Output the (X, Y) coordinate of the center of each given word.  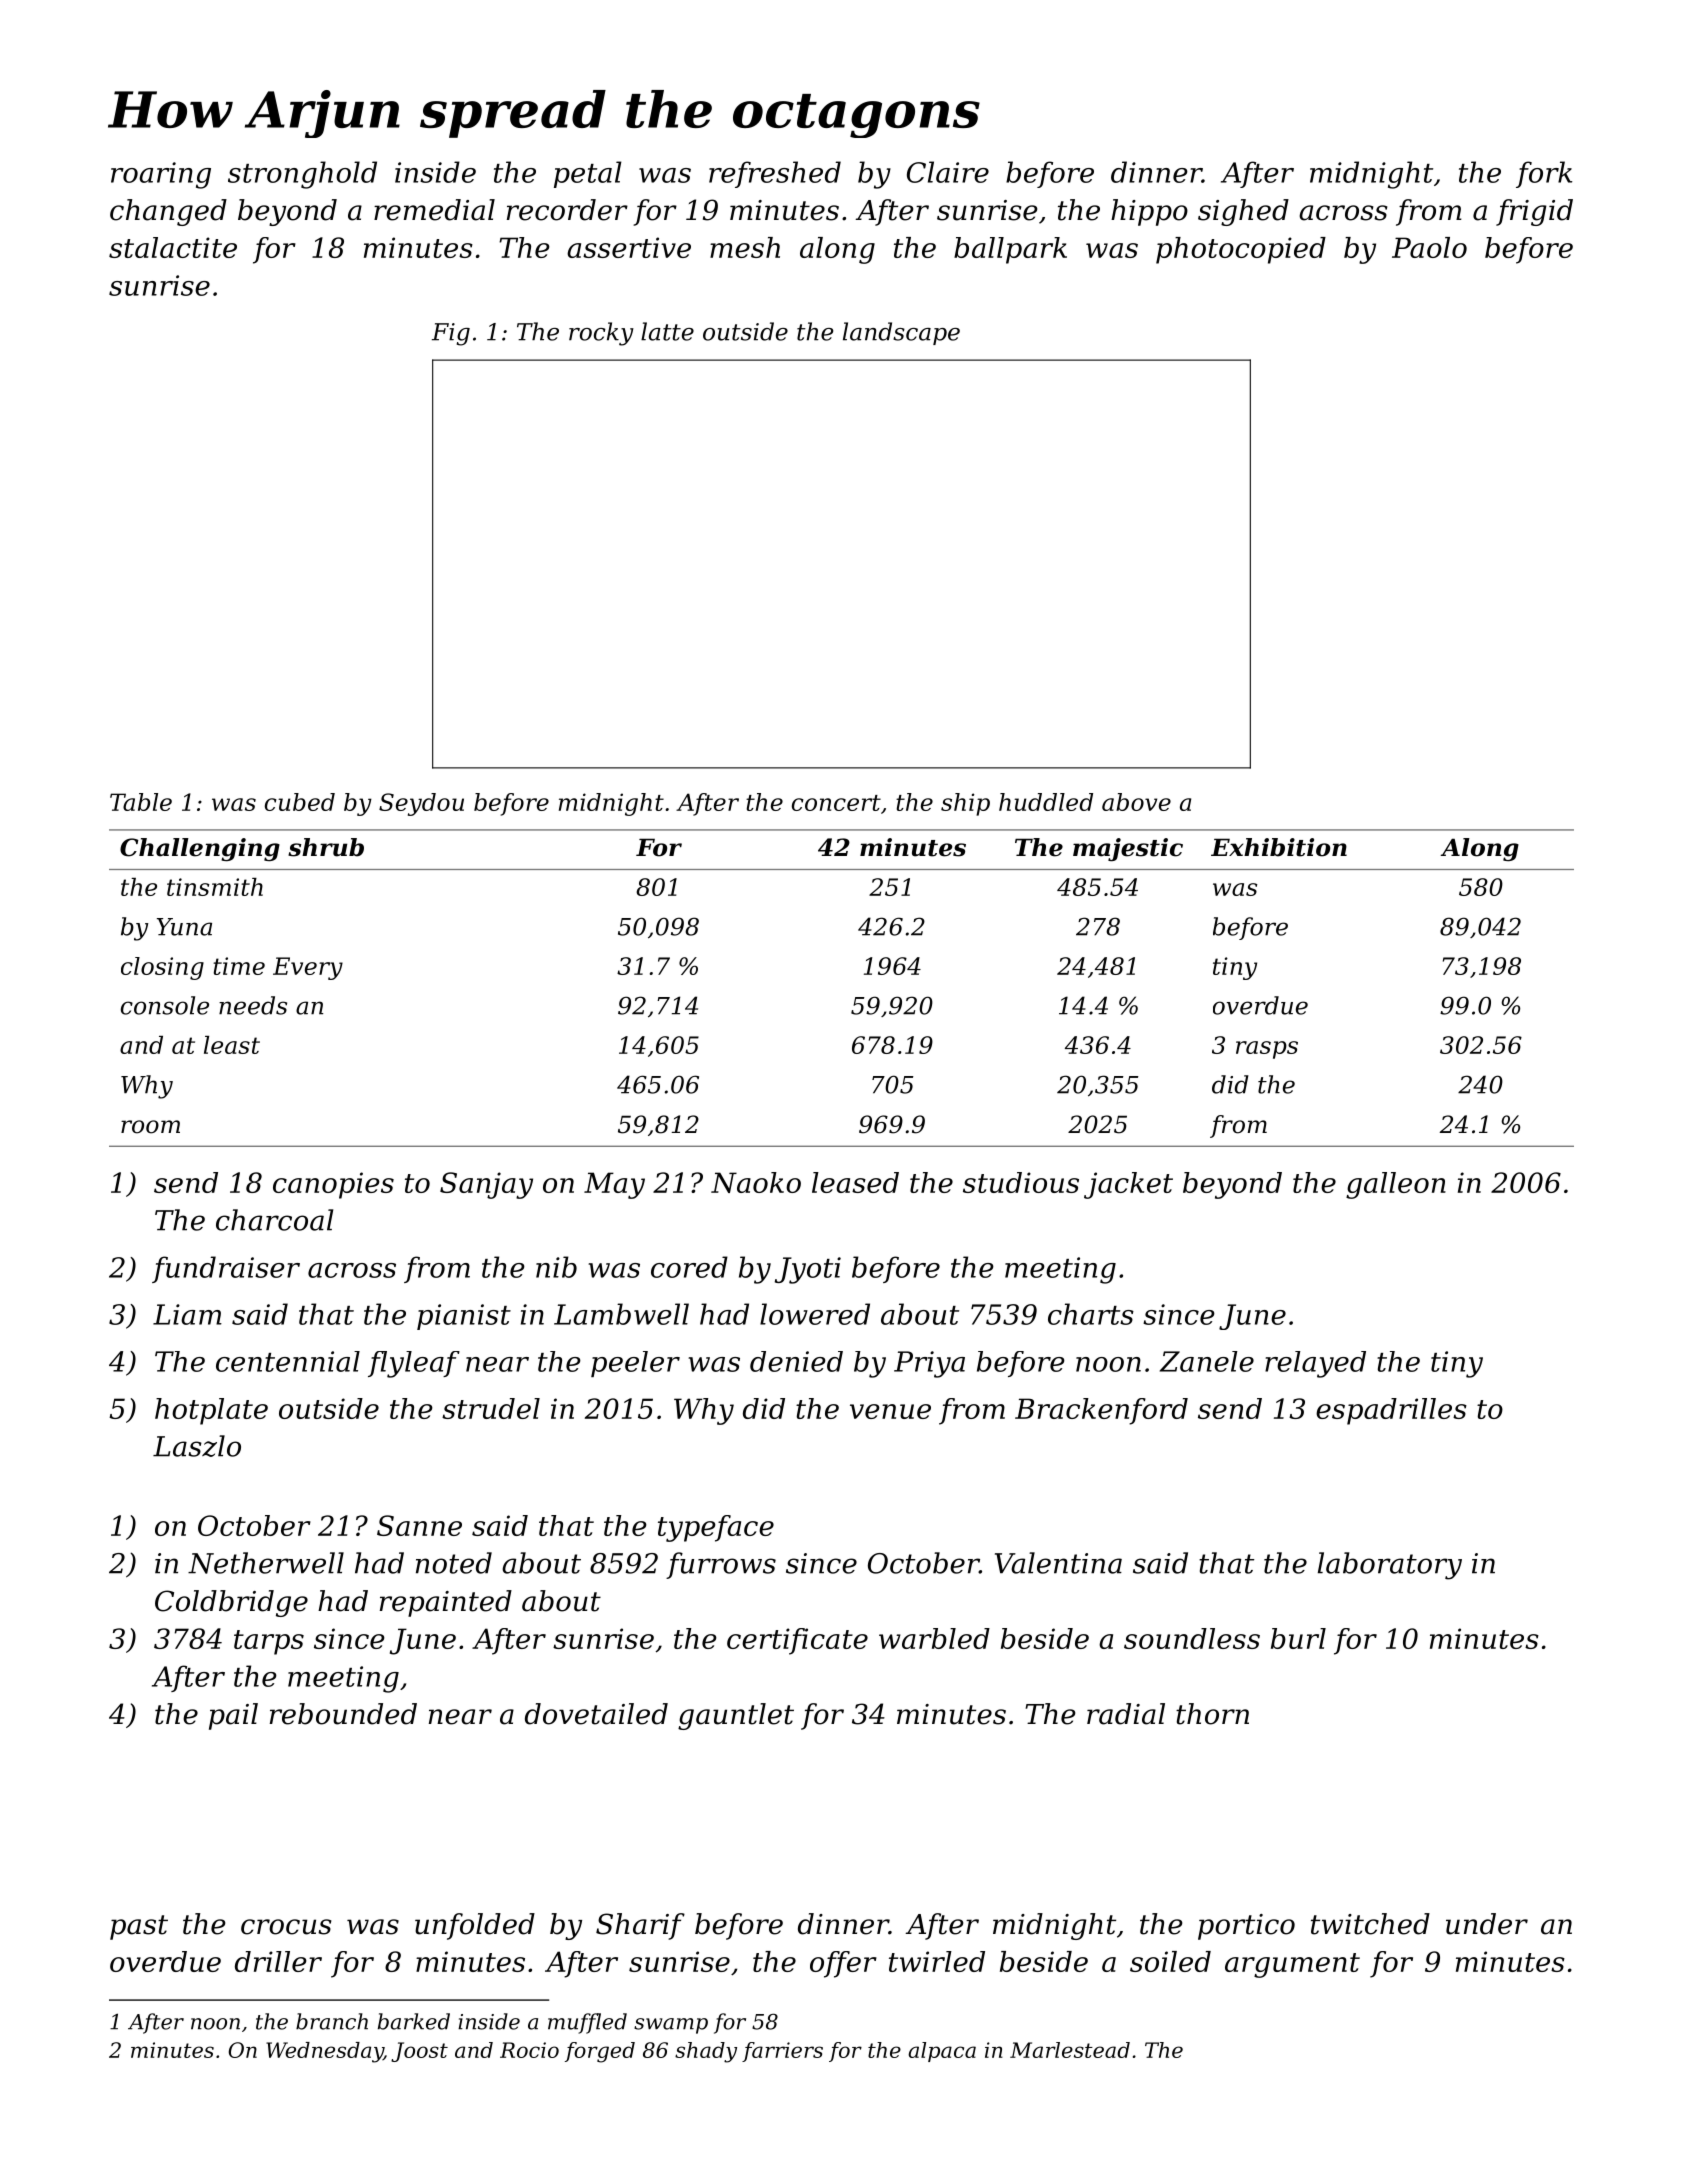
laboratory (1390, 1566)
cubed (300, 802)
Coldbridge (231, 1603)
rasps (1267, 1050)
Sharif (640, 1926)
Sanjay (486, 1185)
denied (796, 1361)
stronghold (302, 175)
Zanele (1207, 1361)
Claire (948, 172)
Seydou (421, 804)
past (139, 1927)
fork (1544, 174)
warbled (934, 1638)
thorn (1212, 1714)
